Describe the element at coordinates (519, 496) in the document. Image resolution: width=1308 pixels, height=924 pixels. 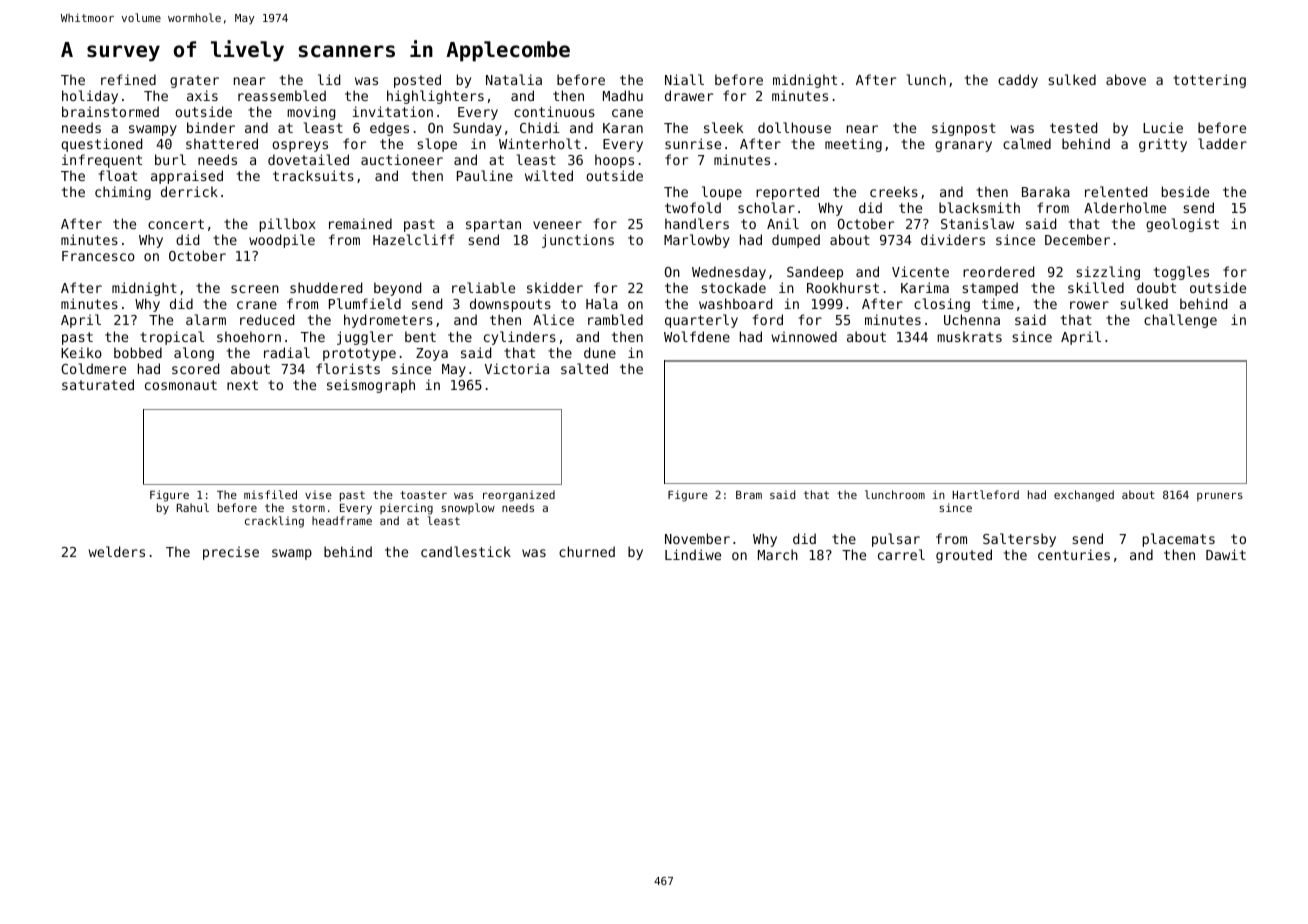
I see `reorganized` at that location.
